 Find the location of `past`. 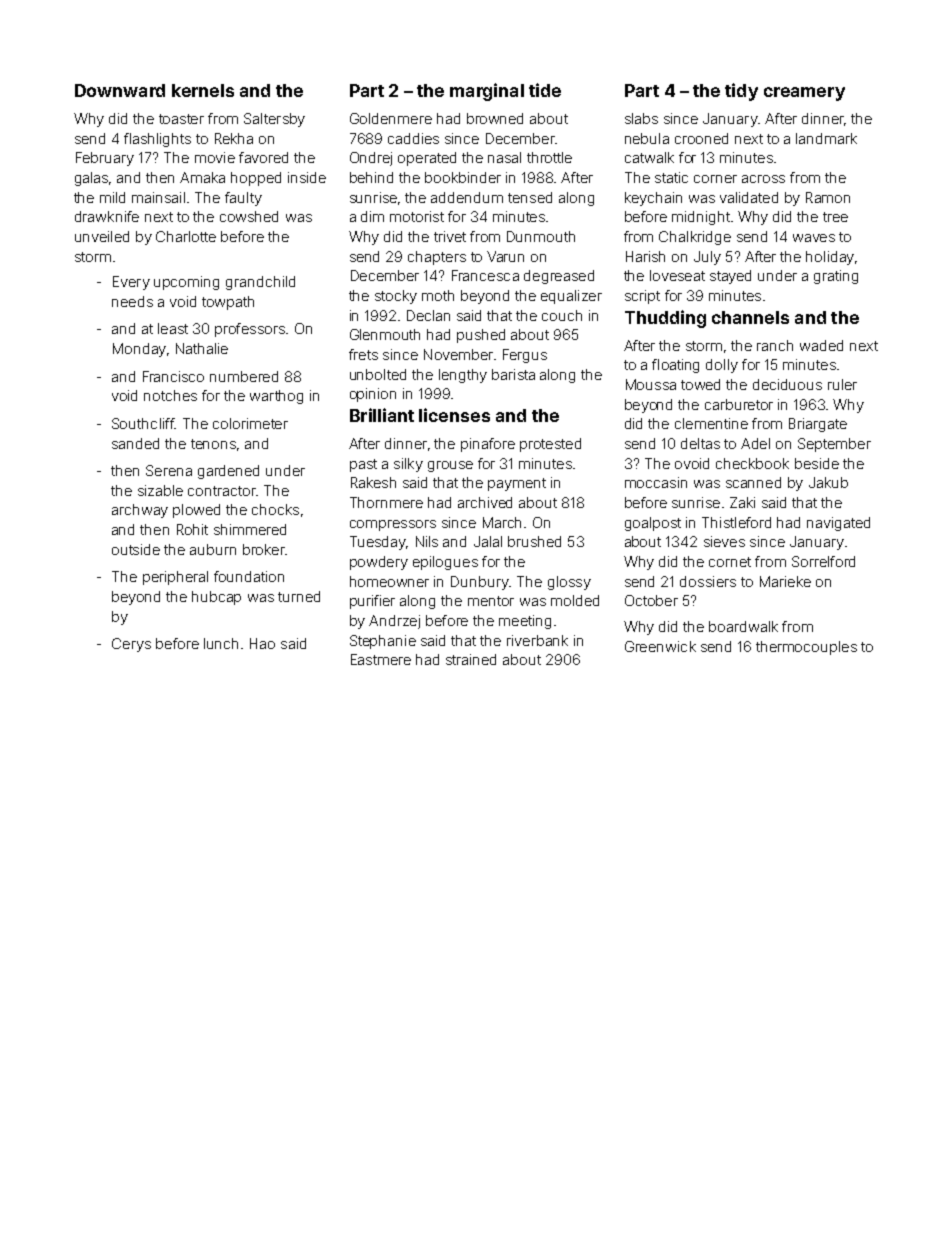

past is located at coordinates (363, 465).
